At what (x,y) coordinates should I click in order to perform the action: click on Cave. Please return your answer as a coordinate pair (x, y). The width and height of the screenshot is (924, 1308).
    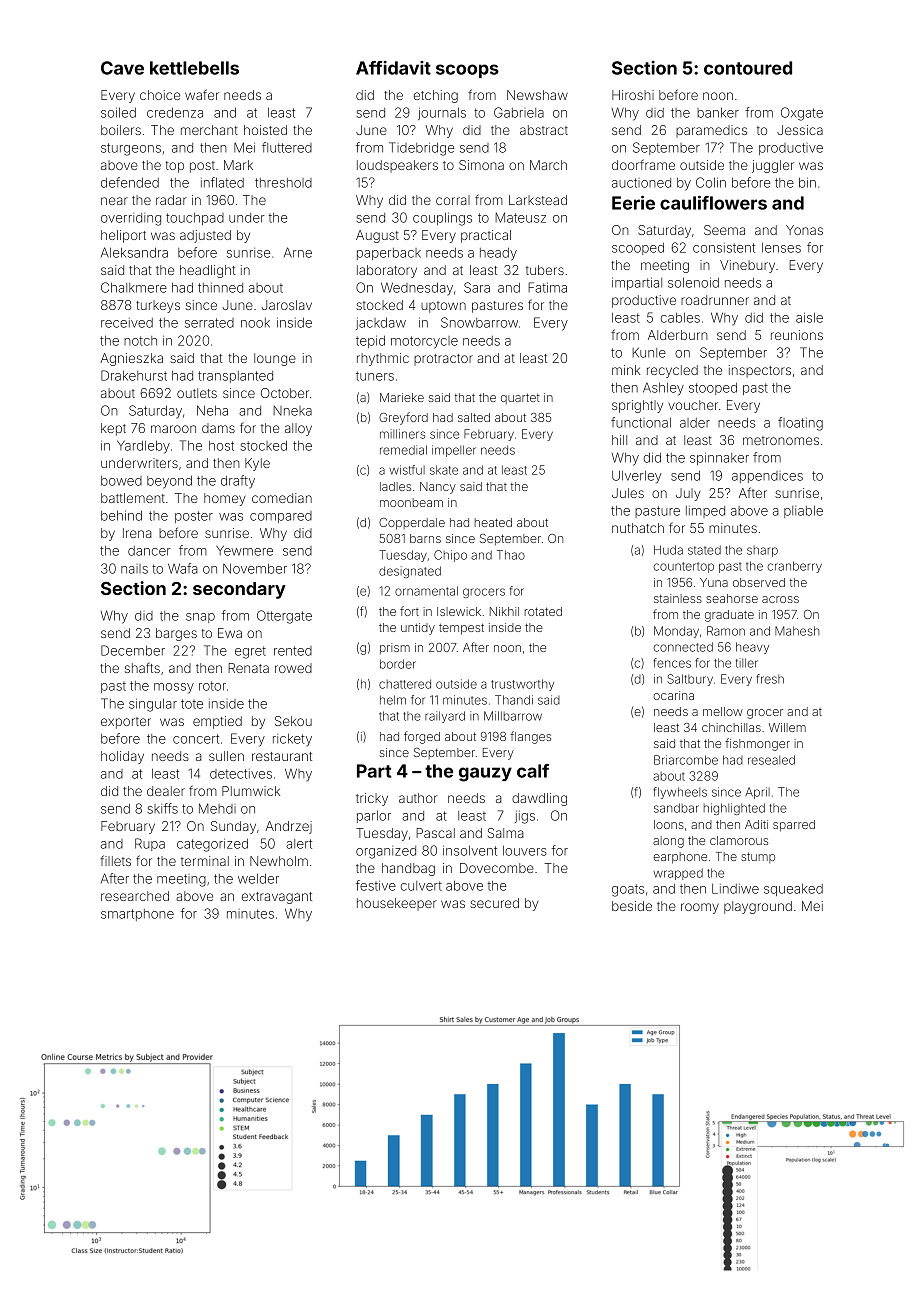
    Looking at the image, I should click on (122, 68).
